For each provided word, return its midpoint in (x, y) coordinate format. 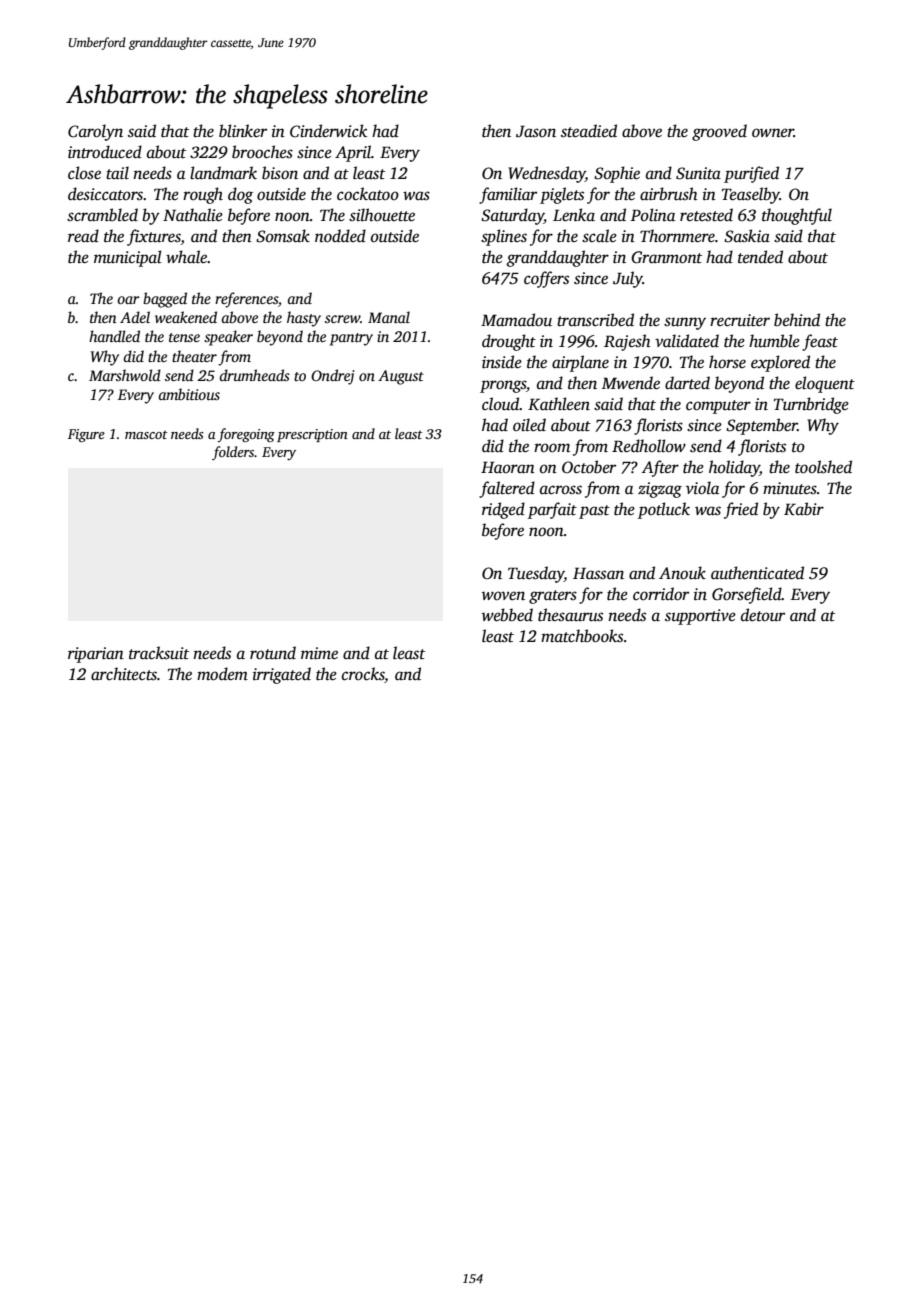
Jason (536, 131)
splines (504, 237)
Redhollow (649, 446)
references (246, 300)
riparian (96, 655)
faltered (507, 489)
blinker (243, 131)
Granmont (666, 257)
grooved (719, 132)
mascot (146, 434)
